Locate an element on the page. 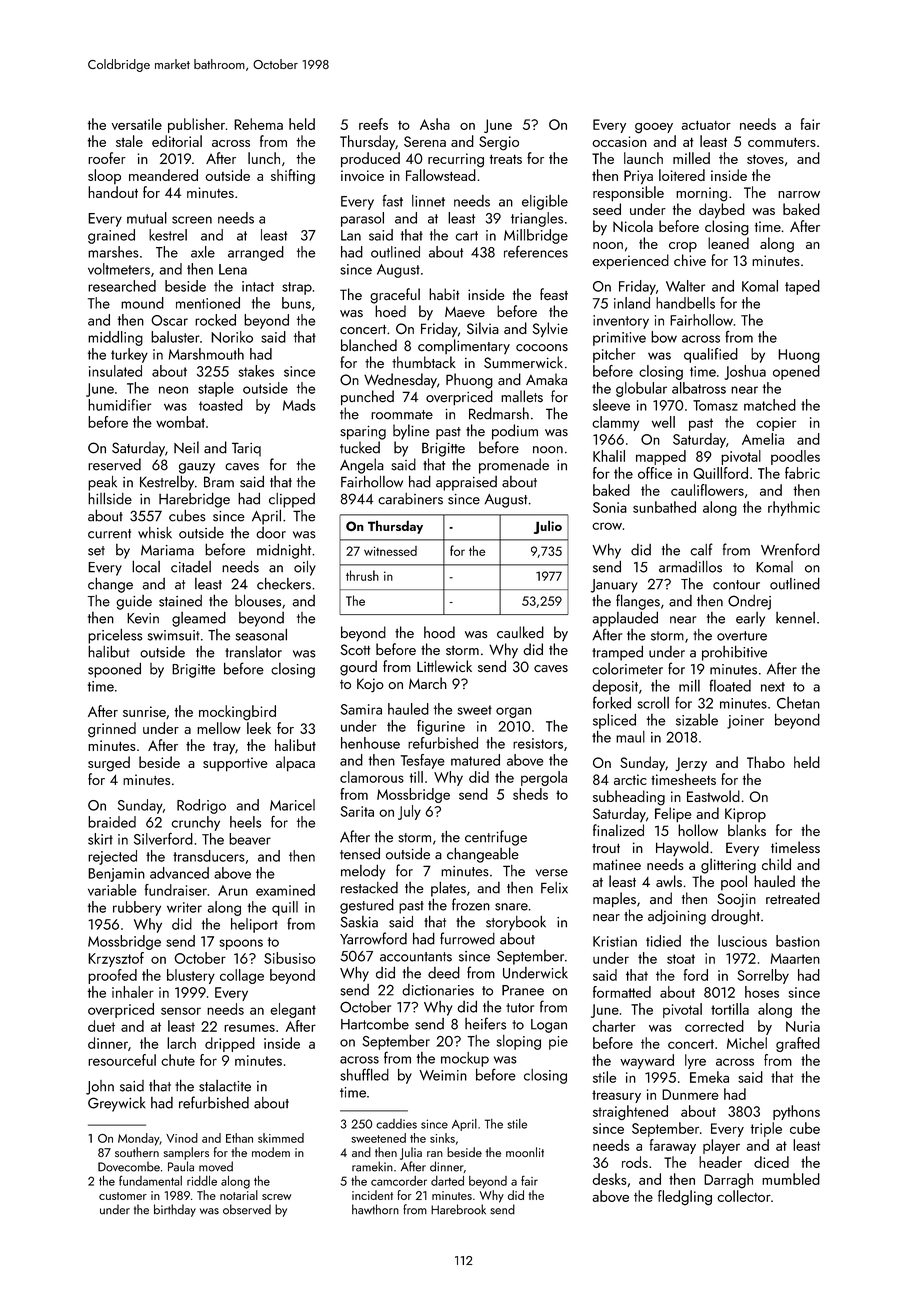 The width and height of the image is (908, 1316). finalized is located at coordinates (618, 830).
